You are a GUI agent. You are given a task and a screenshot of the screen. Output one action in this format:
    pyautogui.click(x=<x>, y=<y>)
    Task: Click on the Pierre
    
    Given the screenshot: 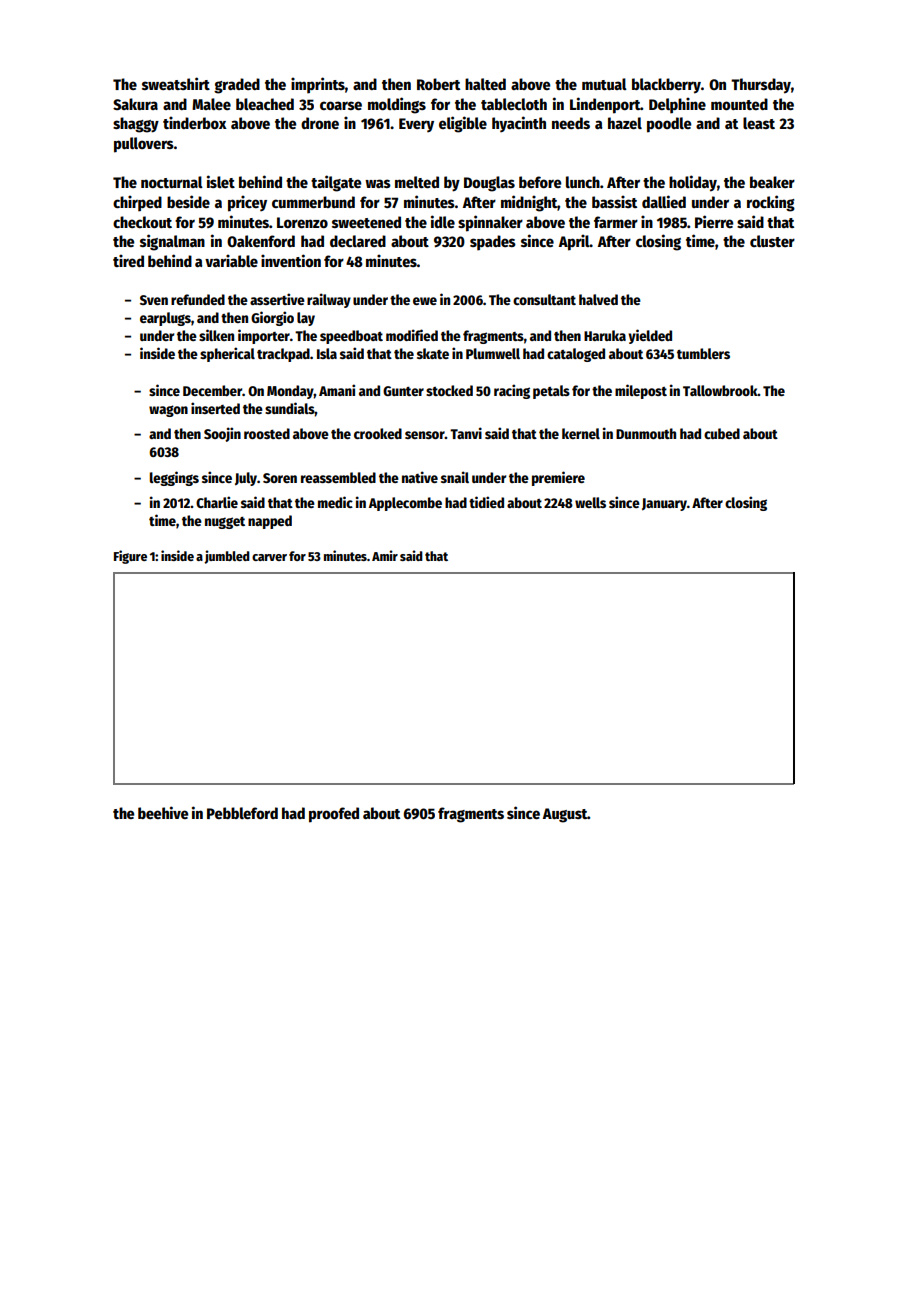 What is the action you would take?
    pyautogui.click(x=714, y=221)
